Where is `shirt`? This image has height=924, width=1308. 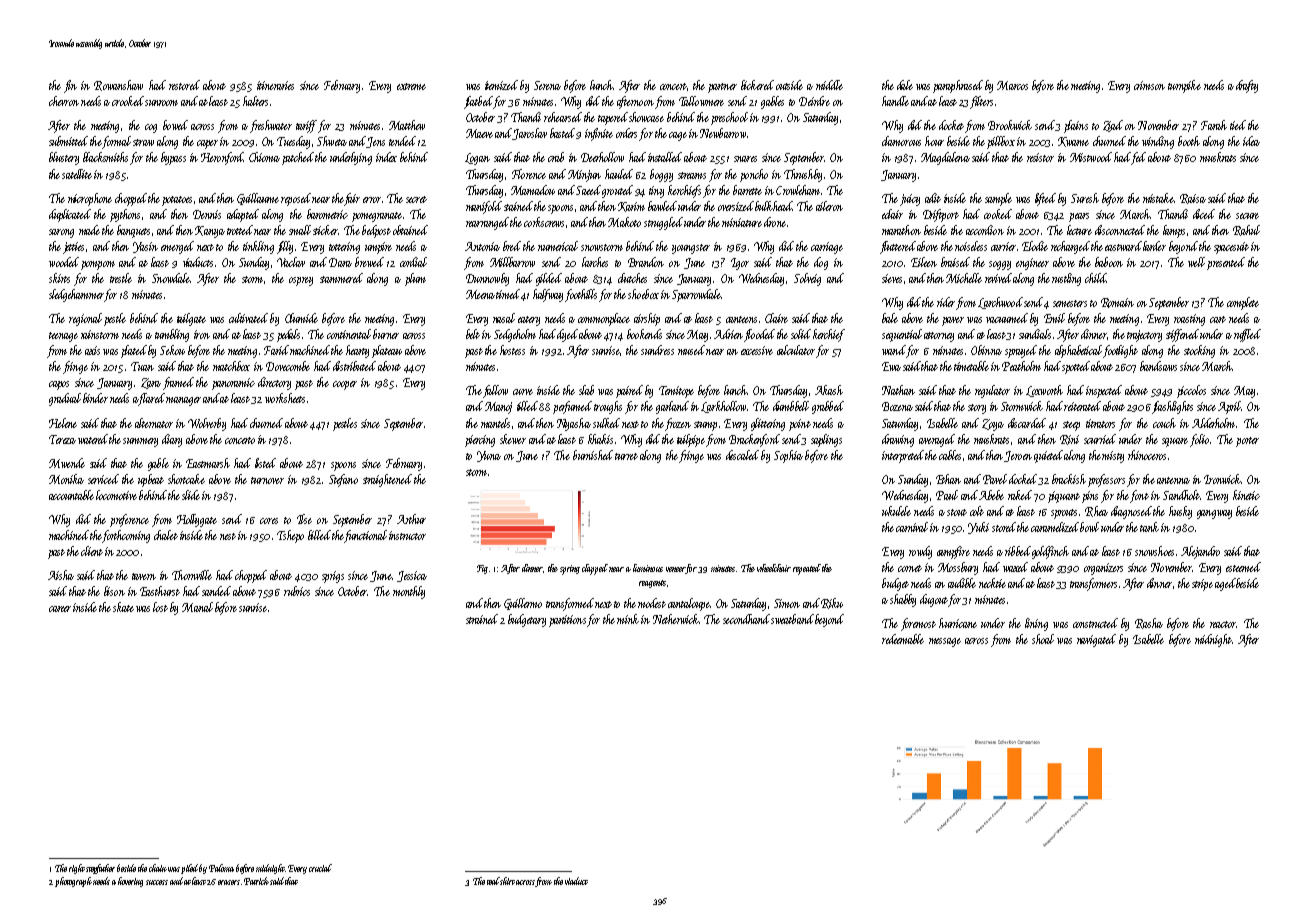
shirt is located at coordinates (507, 881).
